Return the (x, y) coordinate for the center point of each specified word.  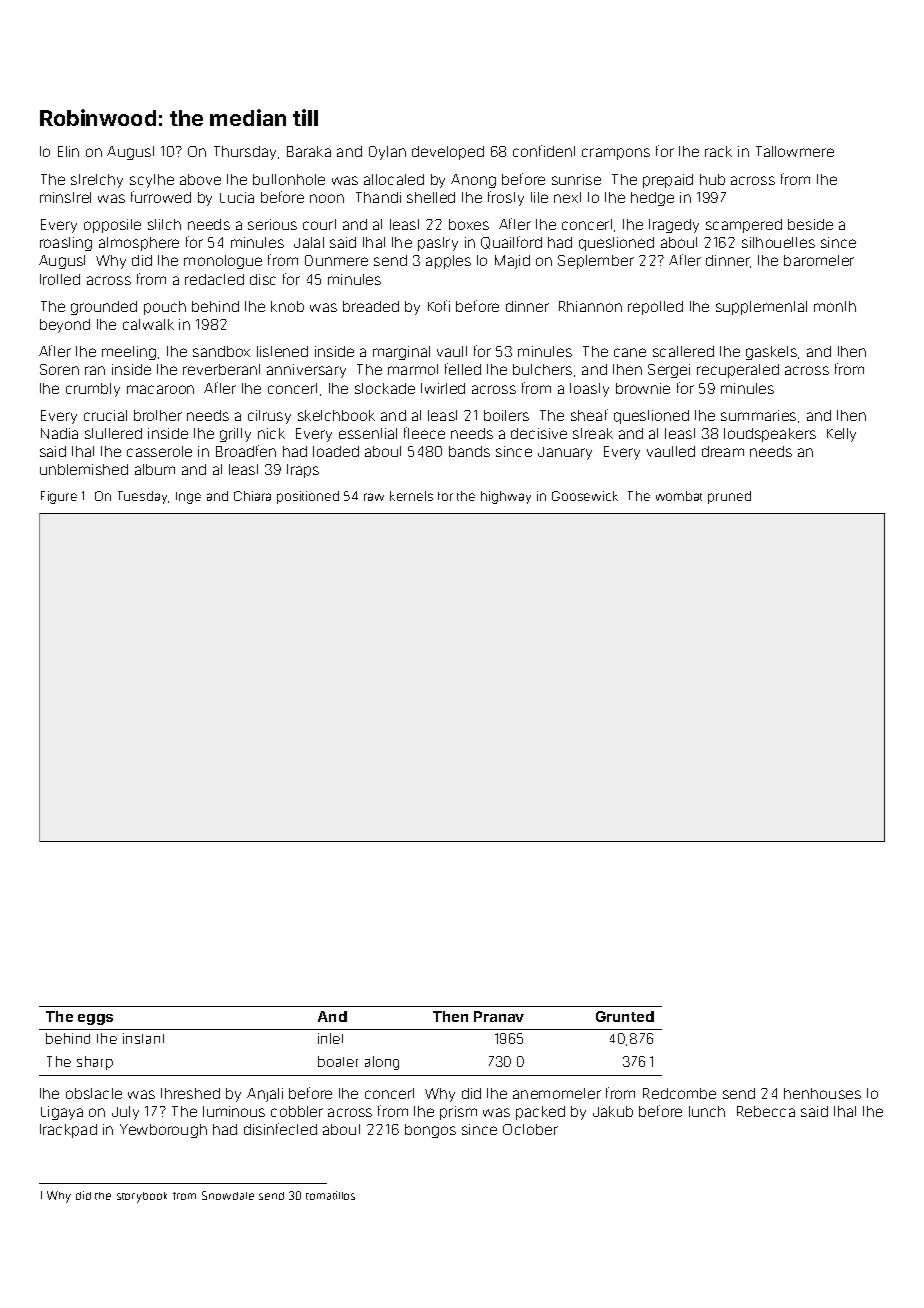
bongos (430, 1131)
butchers (542, 369)
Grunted (625, 1016)
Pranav (499, 1016)
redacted (214, 279)
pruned (729, 497)
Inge (188, 498)
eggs (95, 1019)
